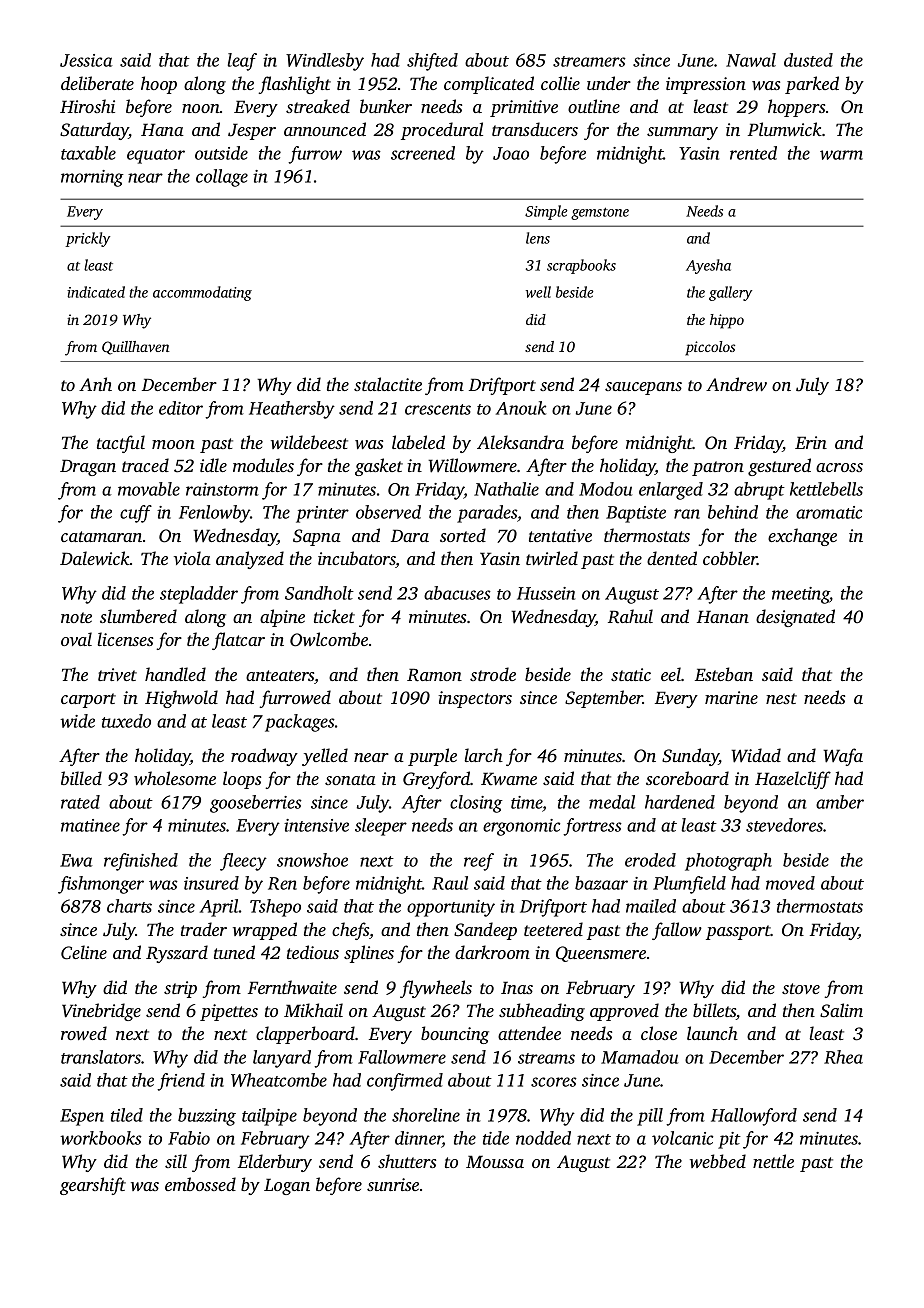 The image size is (924, 1308). Describe the element at coordinates (93, 1186) in the screenshot. I see `gearshift` at that location.
